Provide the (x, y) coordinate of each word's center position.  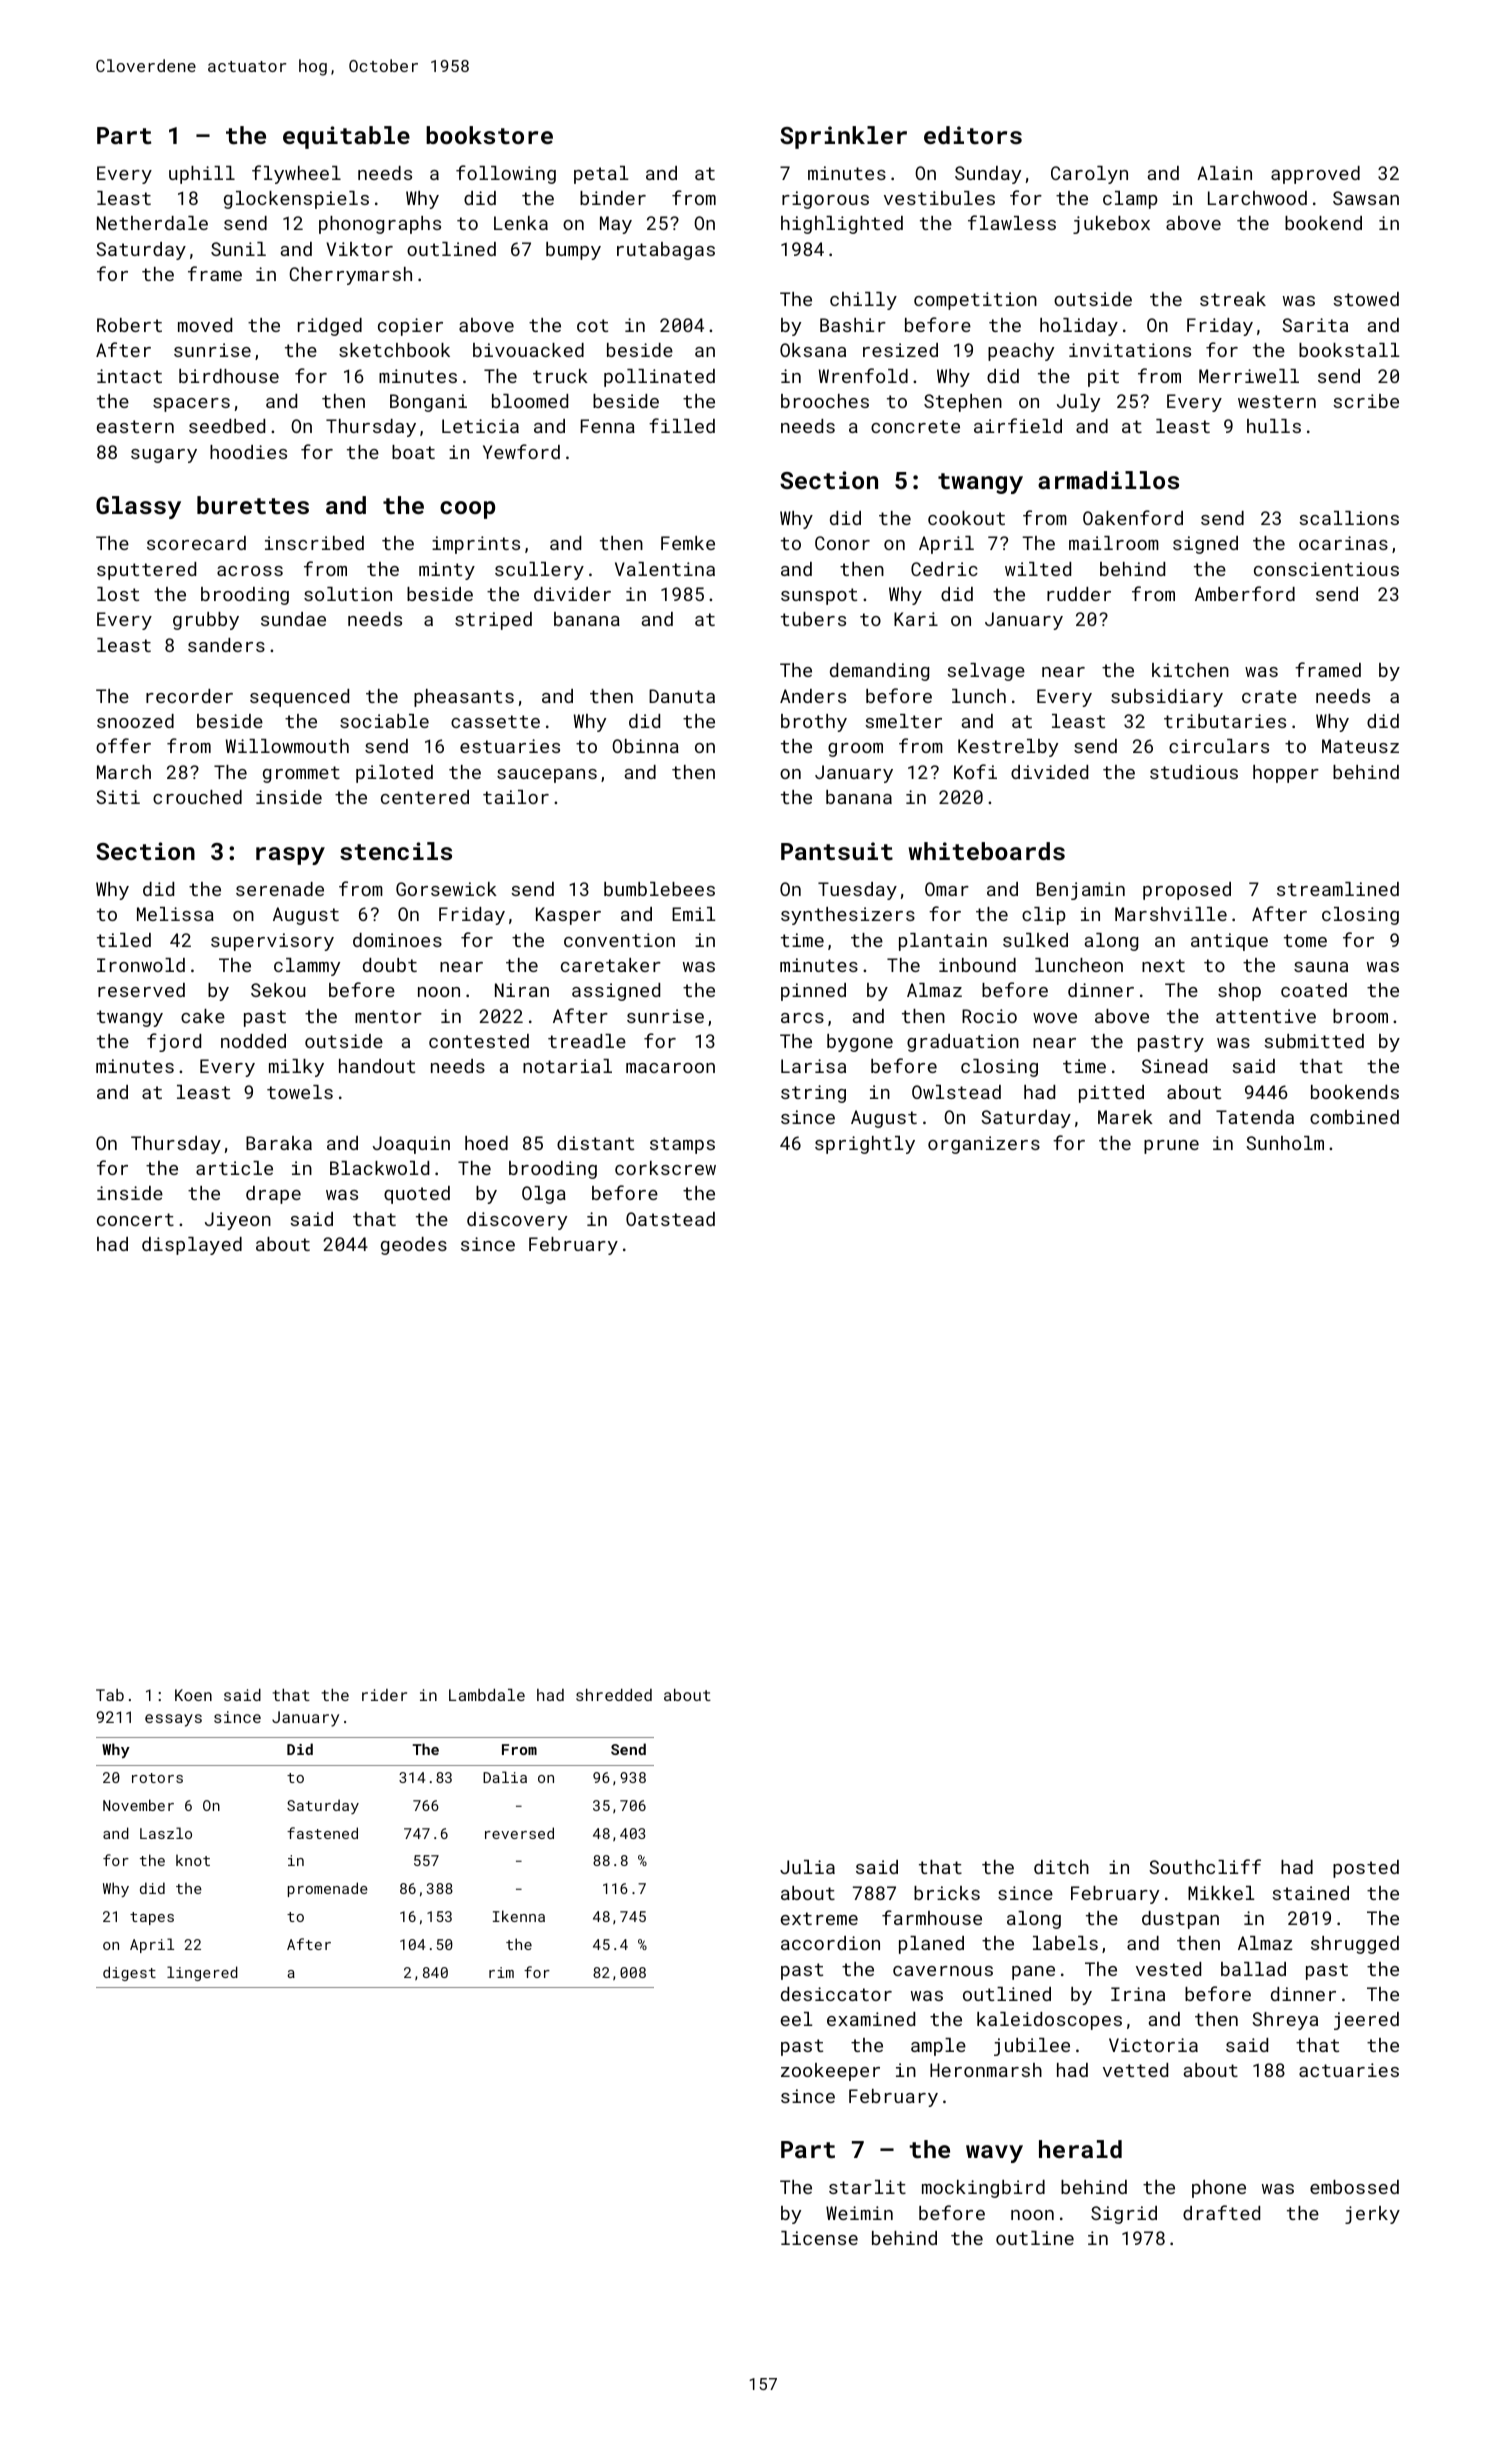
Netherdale (152, 223)
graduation (963, 1043)
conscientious (1326, 569)
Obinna (645, 746)
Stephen (963, 403)
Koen (193, 1695)
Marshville (1171, 914)
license (819, 2238)
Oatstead (670, 1219)
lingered (202, 1973)
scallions (1349, 518)
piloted (394, 774)
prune (1171, 1147)
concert (135, 1219)
